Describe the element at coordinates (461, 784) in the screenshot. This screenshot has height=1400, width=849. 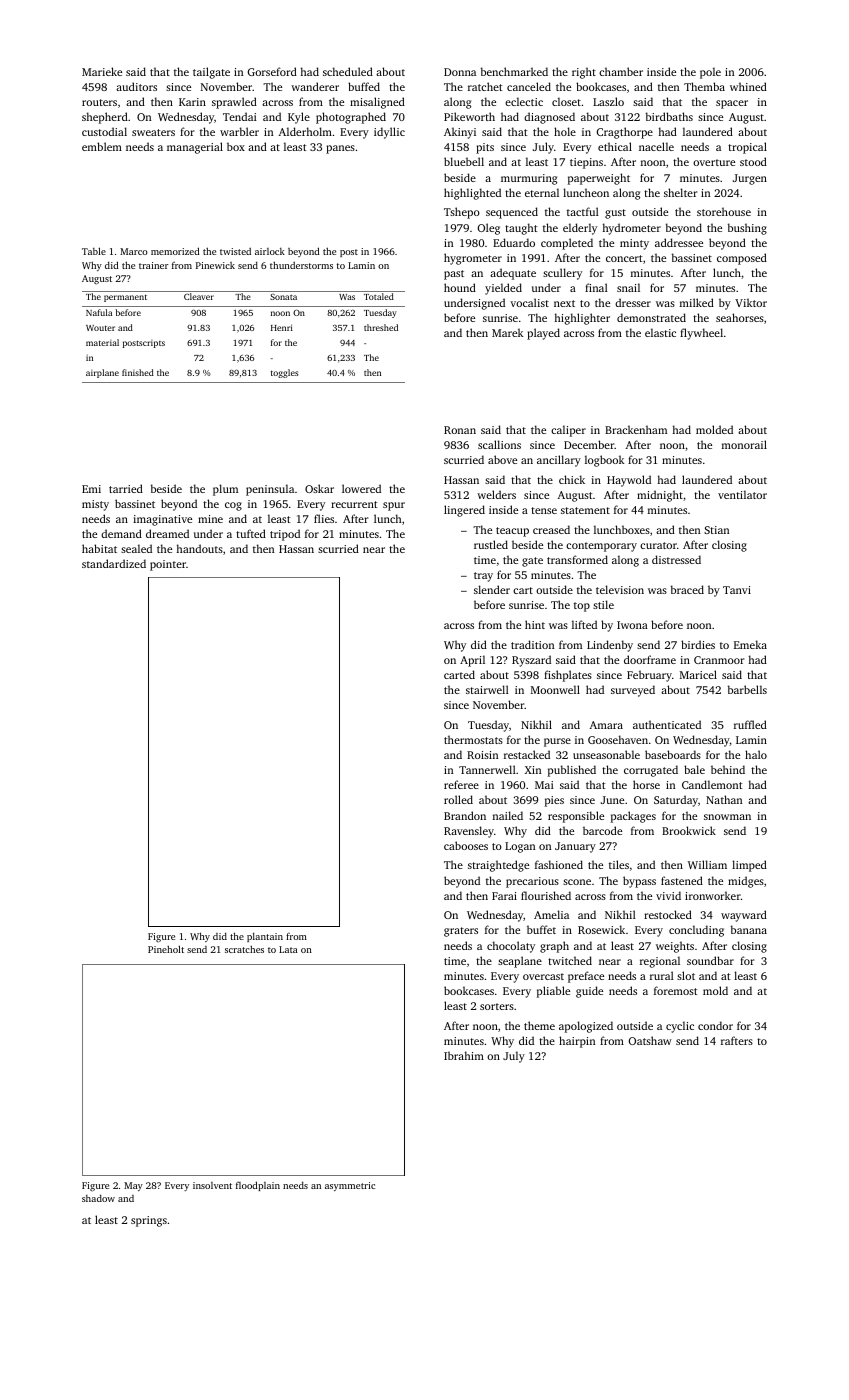
I see `referee` at that location.
